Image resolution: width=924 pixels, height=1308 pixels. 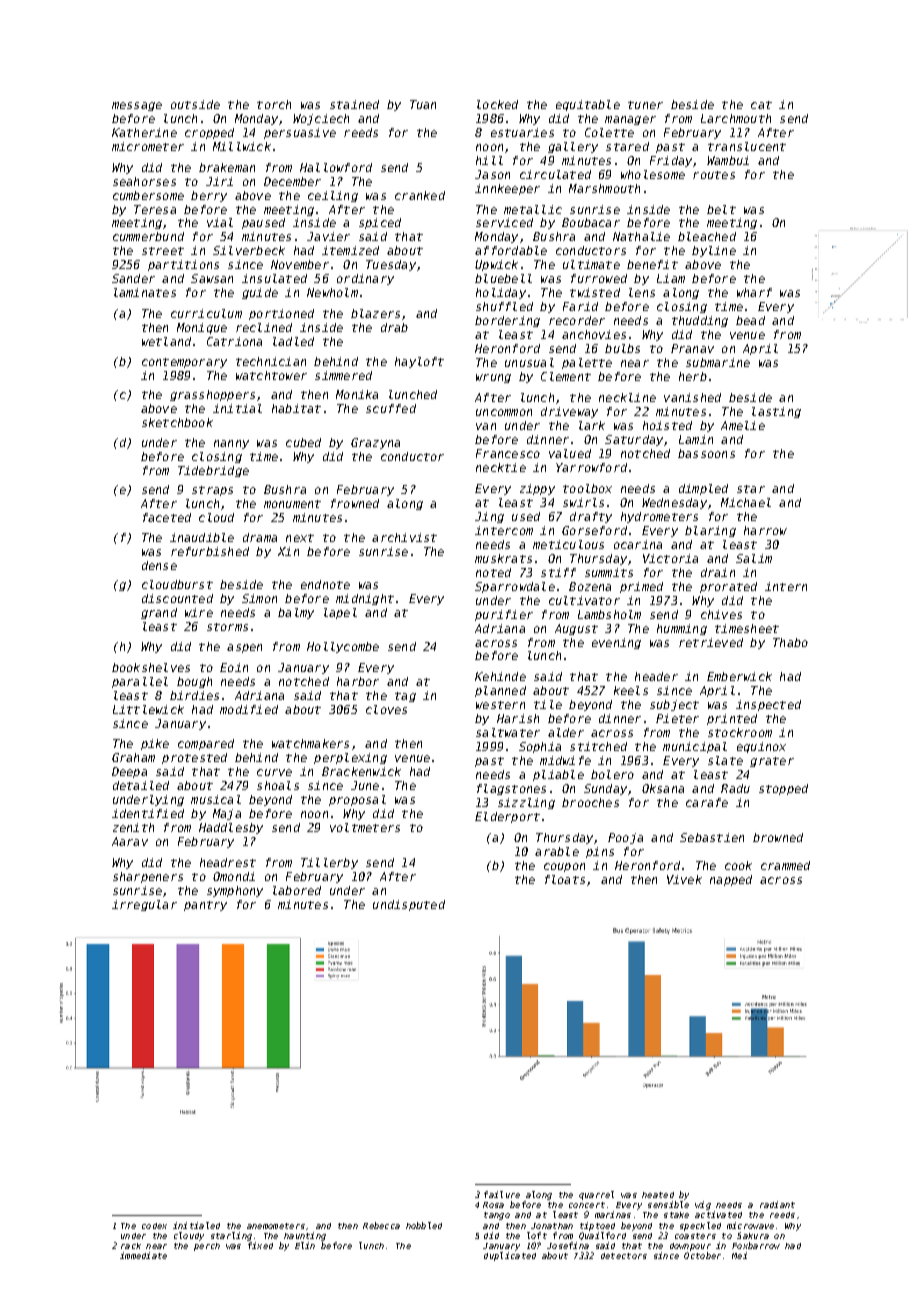 I want to click on archivist, so click(x=404, y=537).
